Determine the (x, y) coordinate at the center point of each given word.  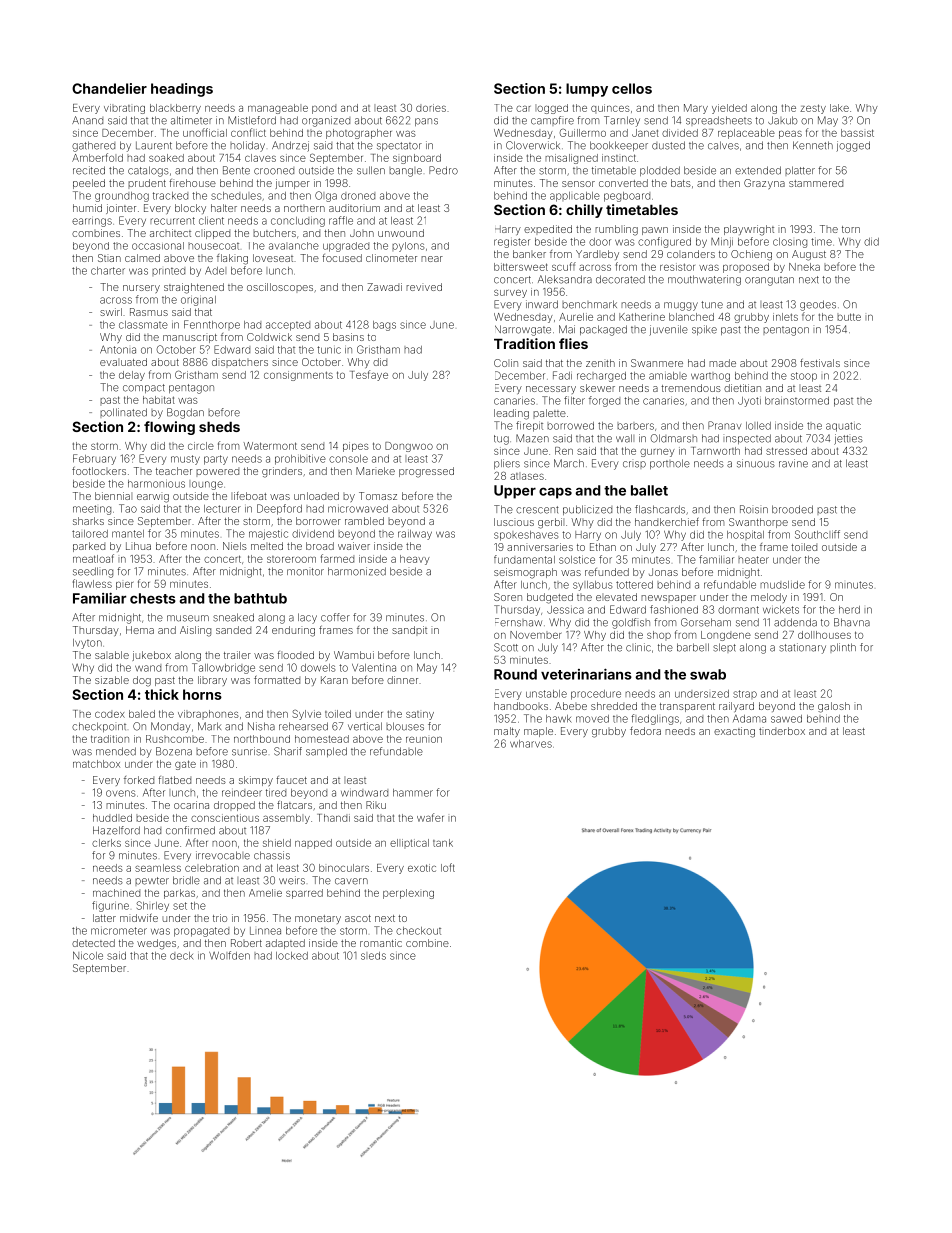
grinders (282, 472)
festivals (820, 363)
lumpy (587, 90)
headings (182, 90)
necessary (551, 390)
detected (93, 943)
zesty (813, 109)
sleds (373, 956)
